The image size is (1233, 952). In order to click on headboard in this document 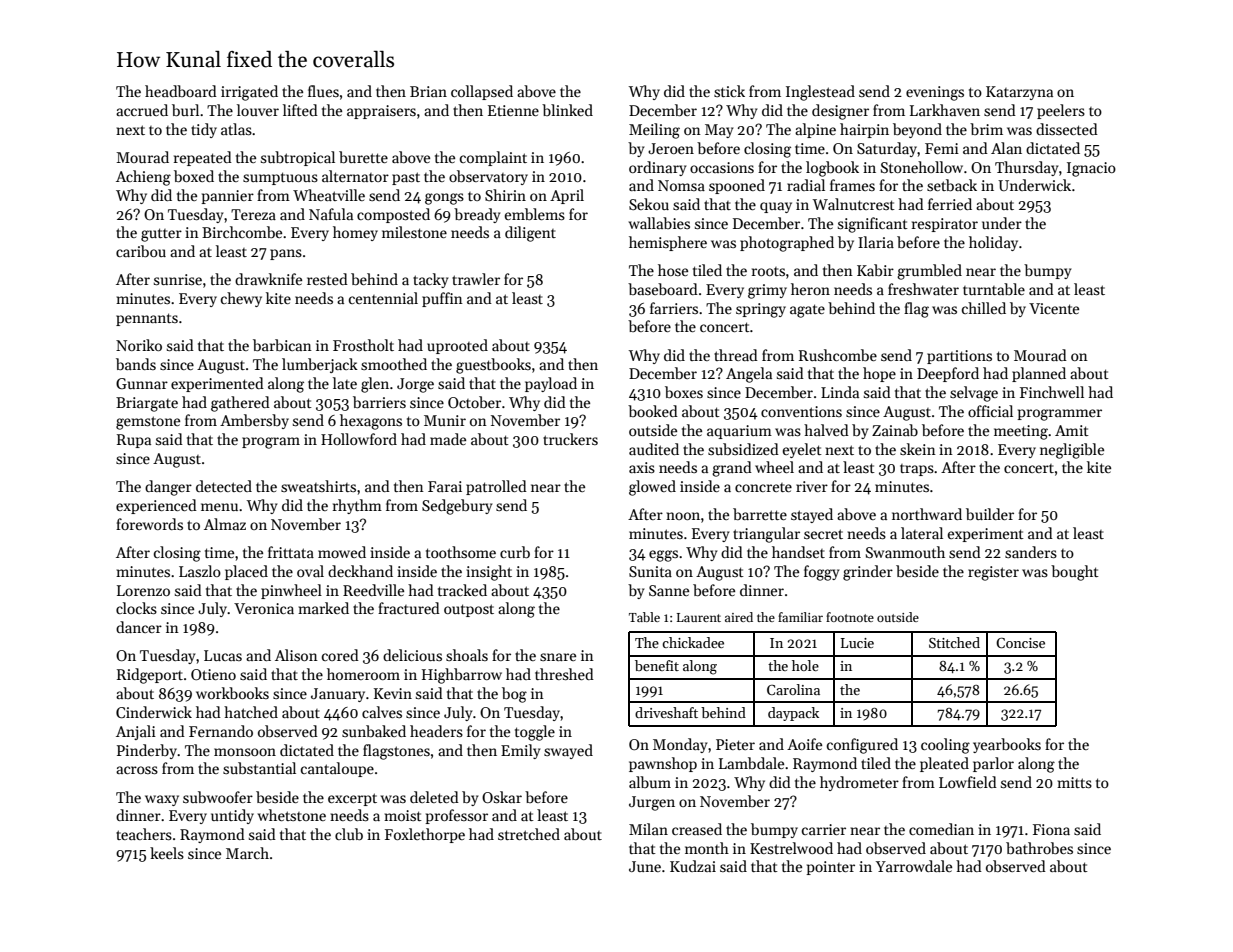, I will do `click(181, 91)`.
